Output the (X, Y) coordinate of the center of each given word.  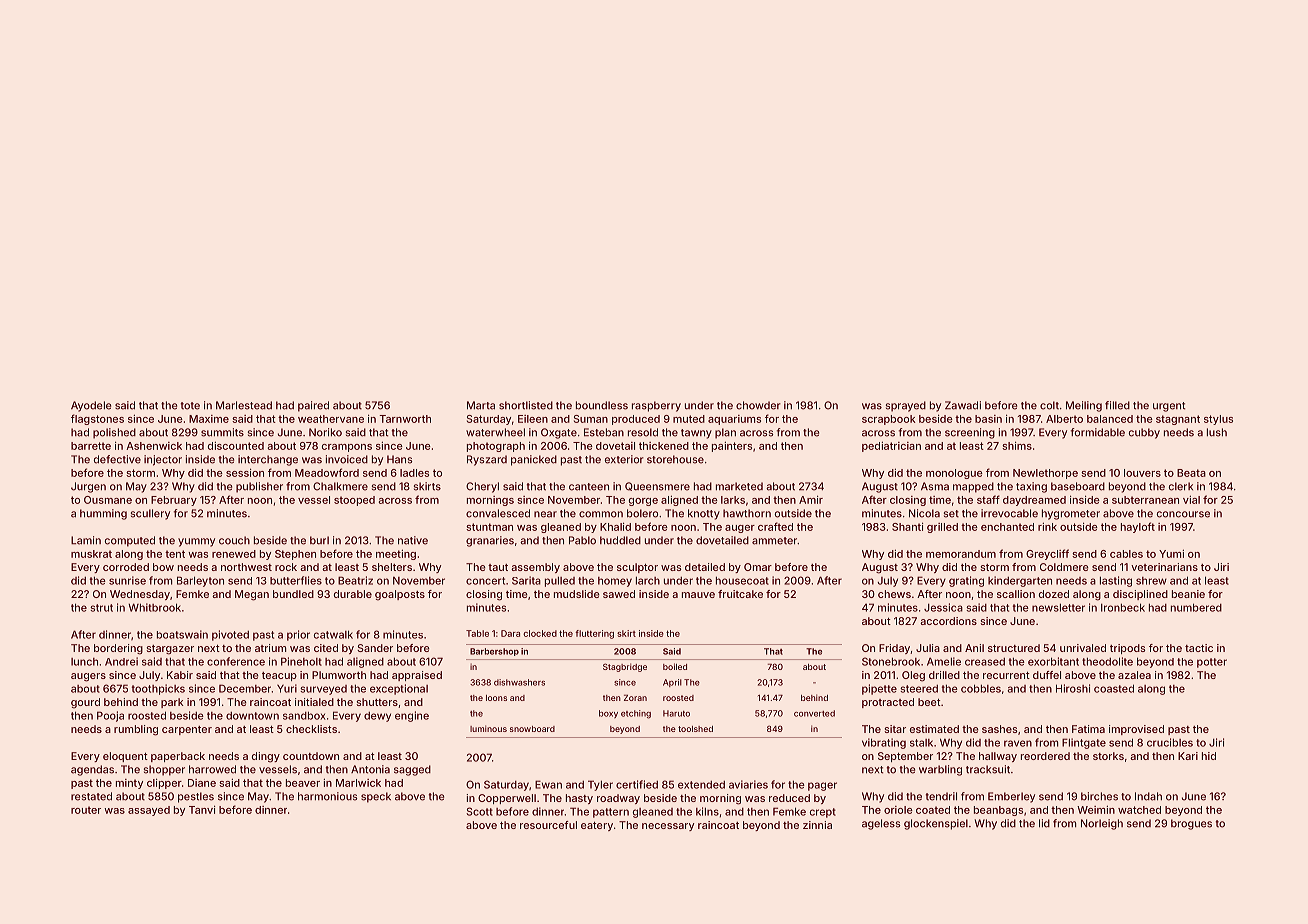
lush (1217, 432)
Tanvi (202, 809)
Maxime (209, 419)
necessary (668, 827)
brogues (1191, 824)
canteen (589, 487)
